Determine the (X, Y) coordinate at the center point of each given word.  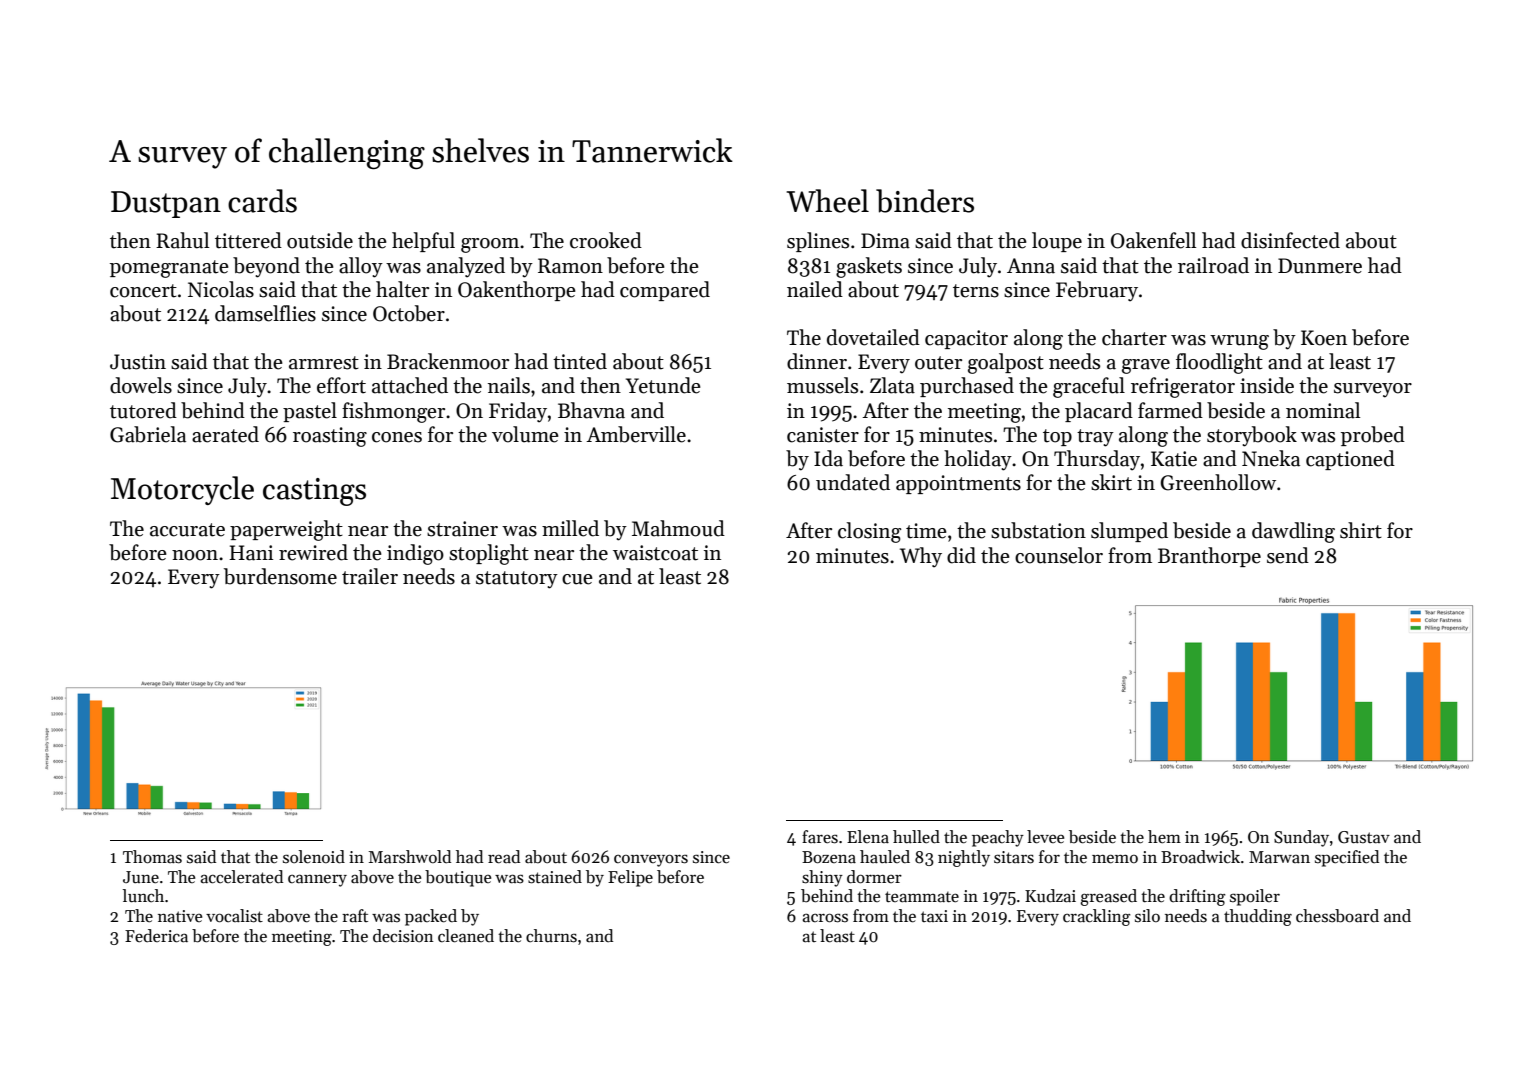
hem (1164, 837)
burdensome (280, 576)
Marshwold (410, 857)
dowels (141, 385)
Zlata (892, 385)
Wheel (827, 201)
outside (320, 240)
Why (921, 557)
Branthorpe (1209, 557)
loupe (1057, 242)
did (961, 555)
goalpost (1006, 363)
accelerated (241, 877)
